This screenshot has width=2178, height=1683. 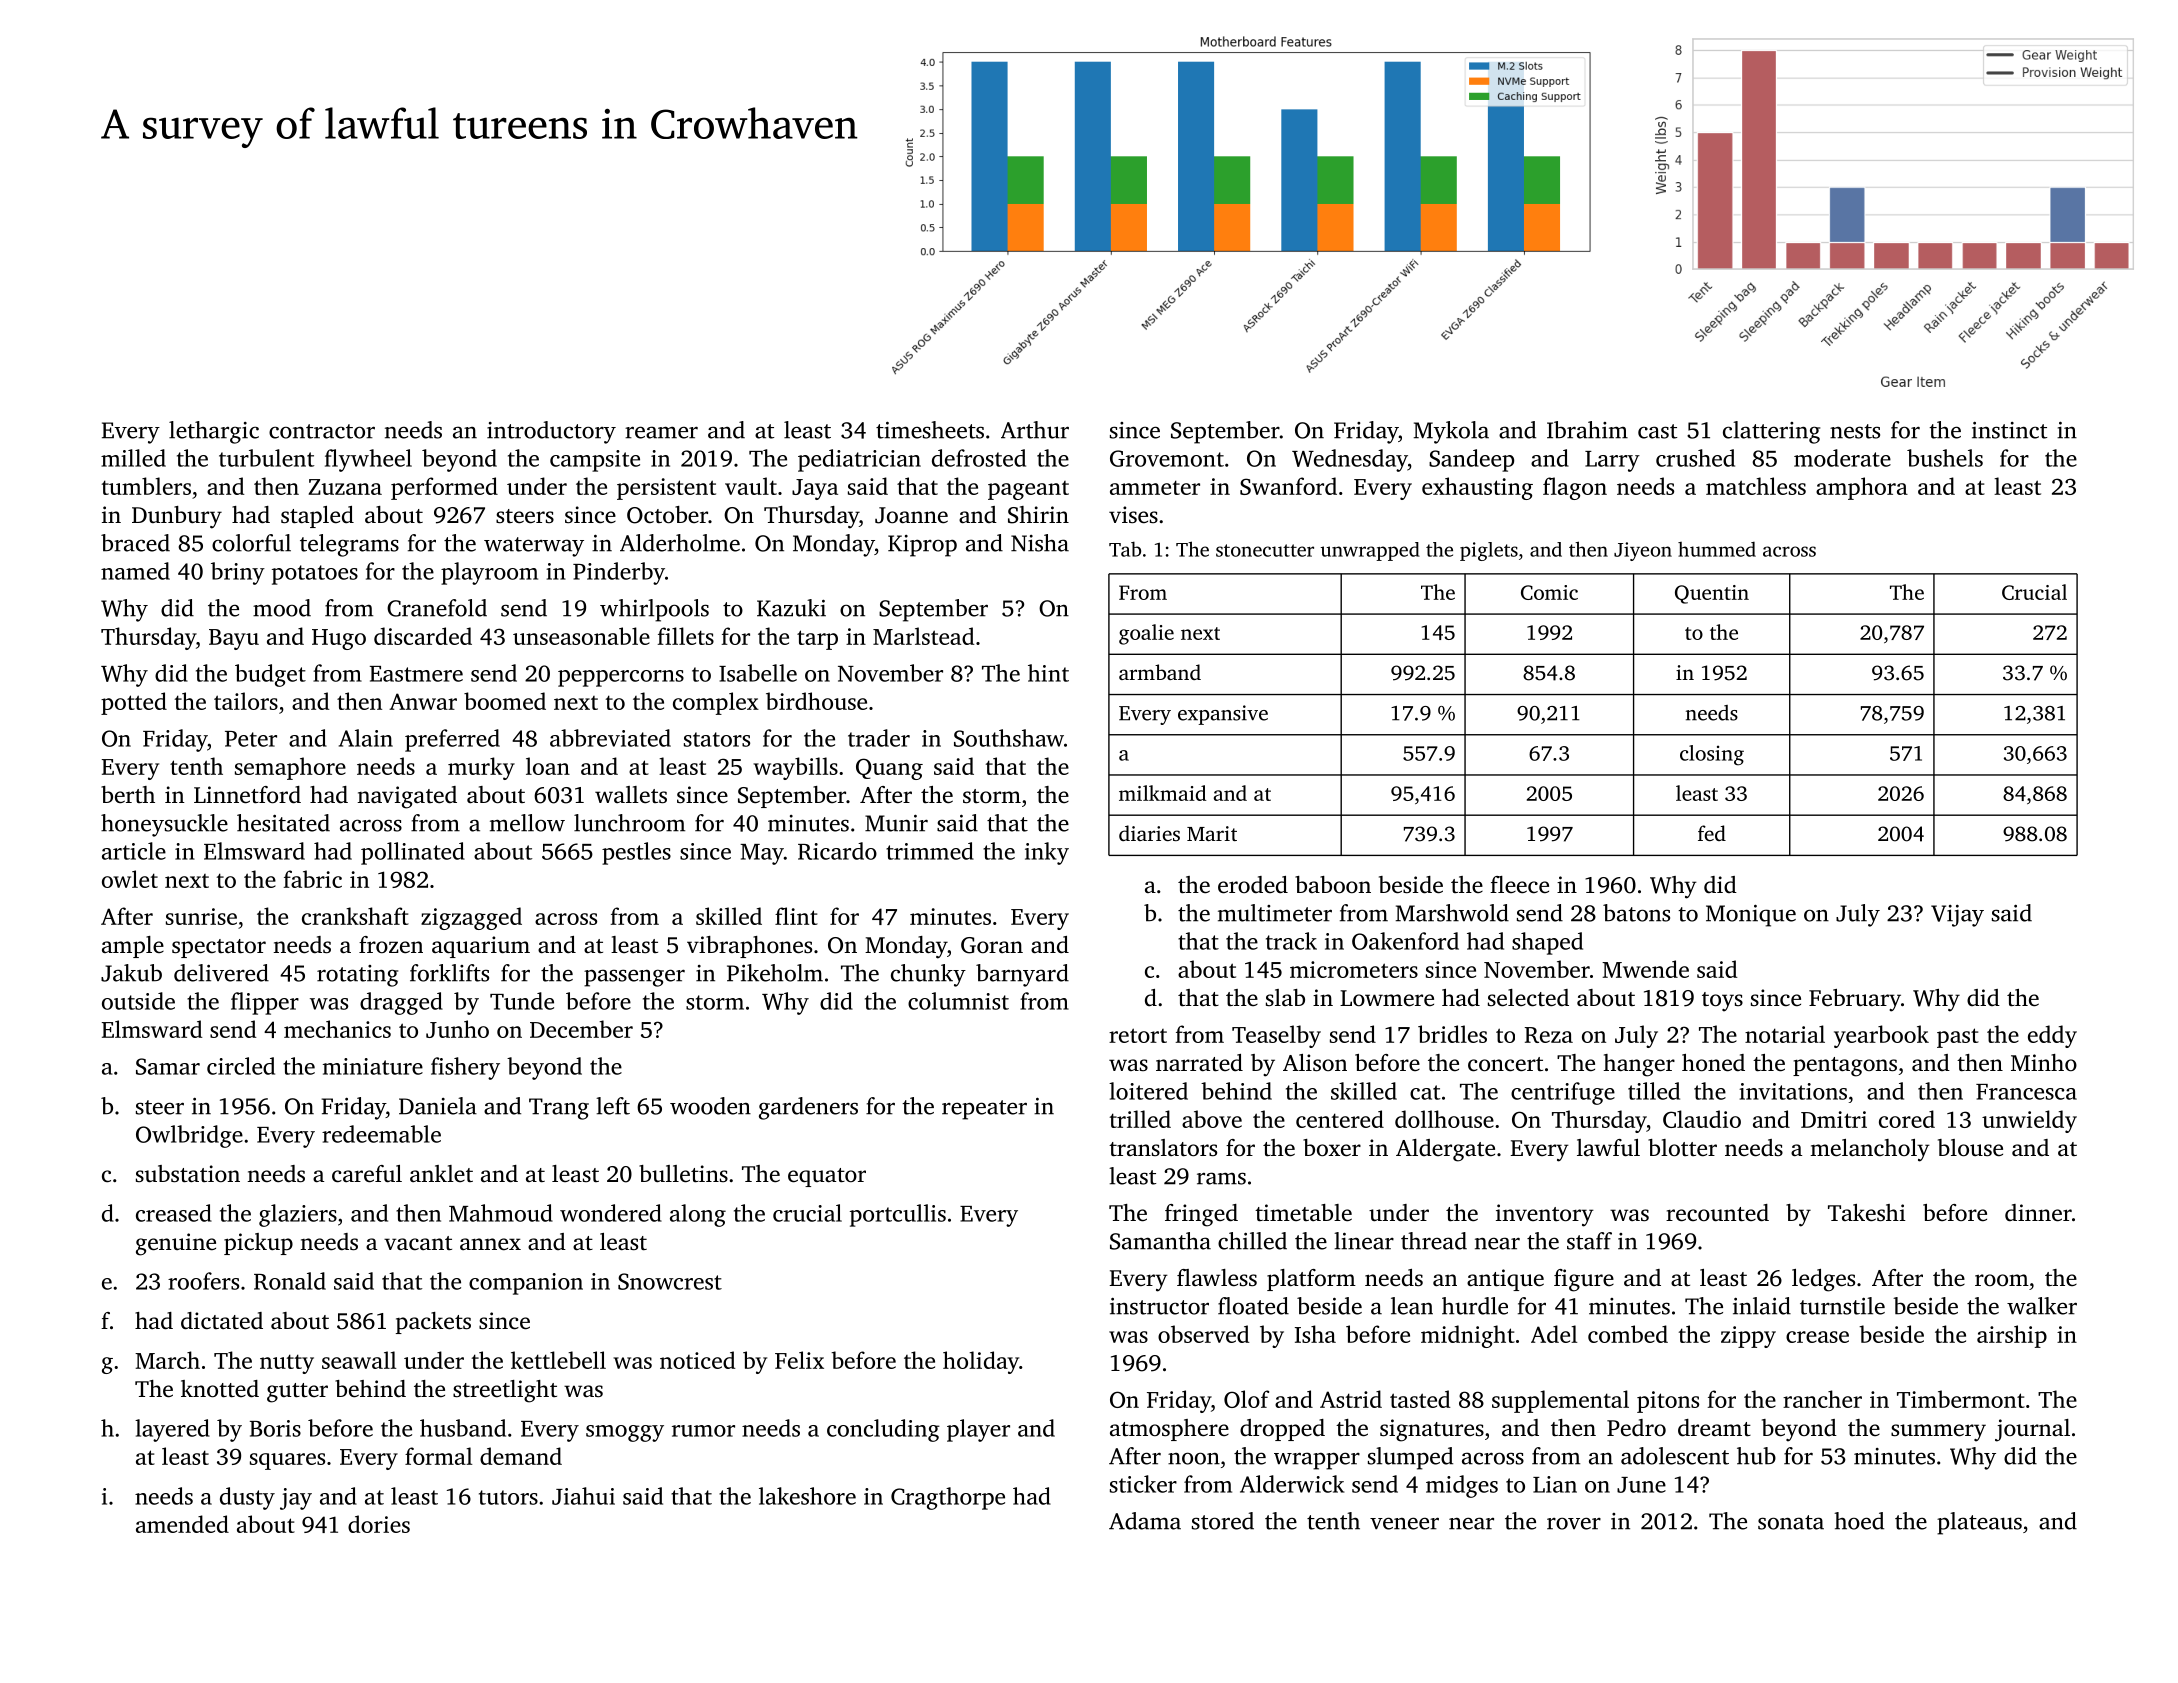 I want to click on spectator, so click(x=219, y=948).
